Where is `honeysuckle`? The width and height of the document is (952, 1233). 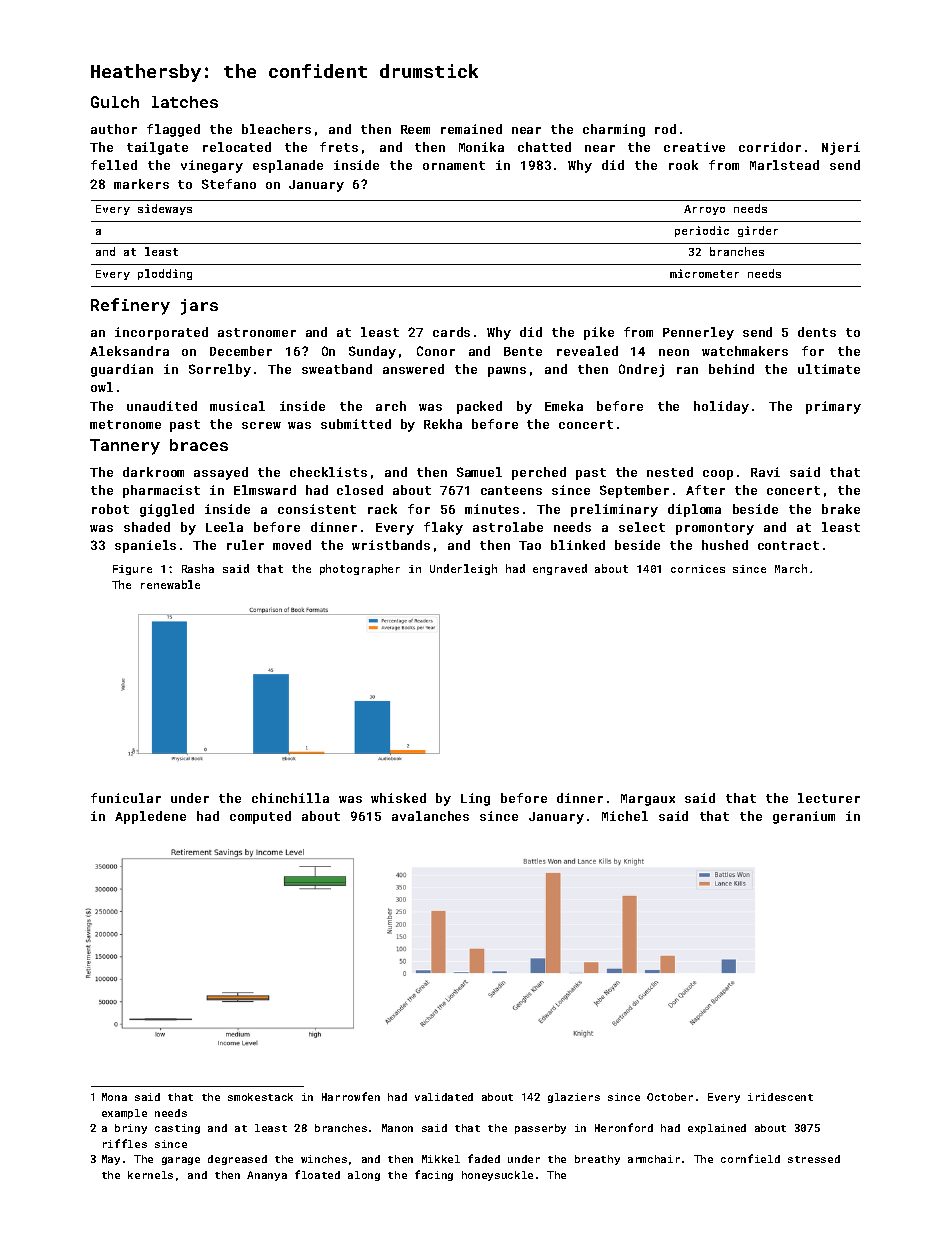 honeysuckle is located at coordinates (497, 1176).
